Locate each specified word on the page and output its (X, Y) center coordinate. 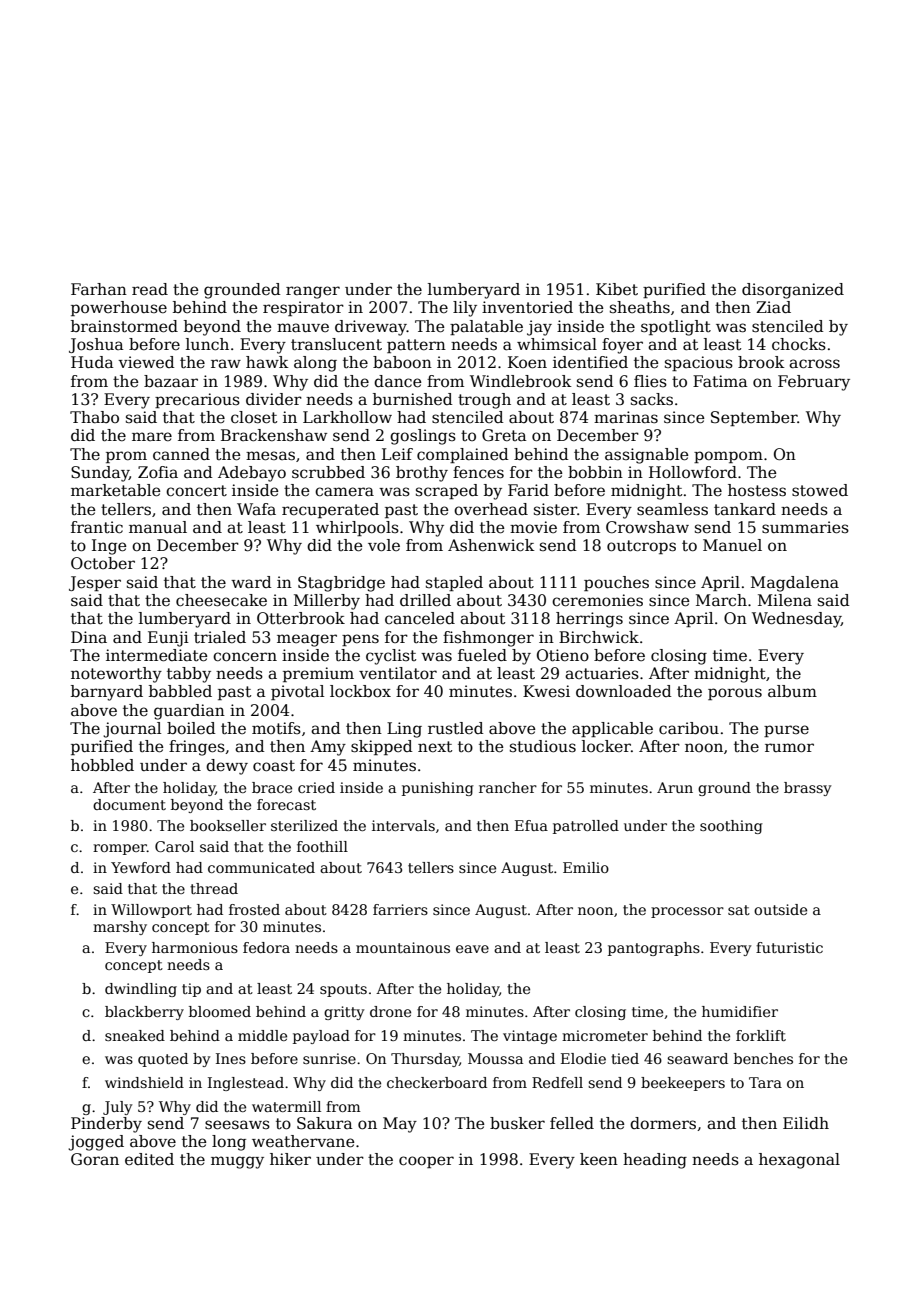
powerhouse (119, 308)
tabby (189, 675)
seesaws (237, 1125)
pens (360, 640)
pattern (416, 346)
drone (390, 1011)
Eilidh (806, 1123)
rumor (789, 747)
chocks (799, 344)
